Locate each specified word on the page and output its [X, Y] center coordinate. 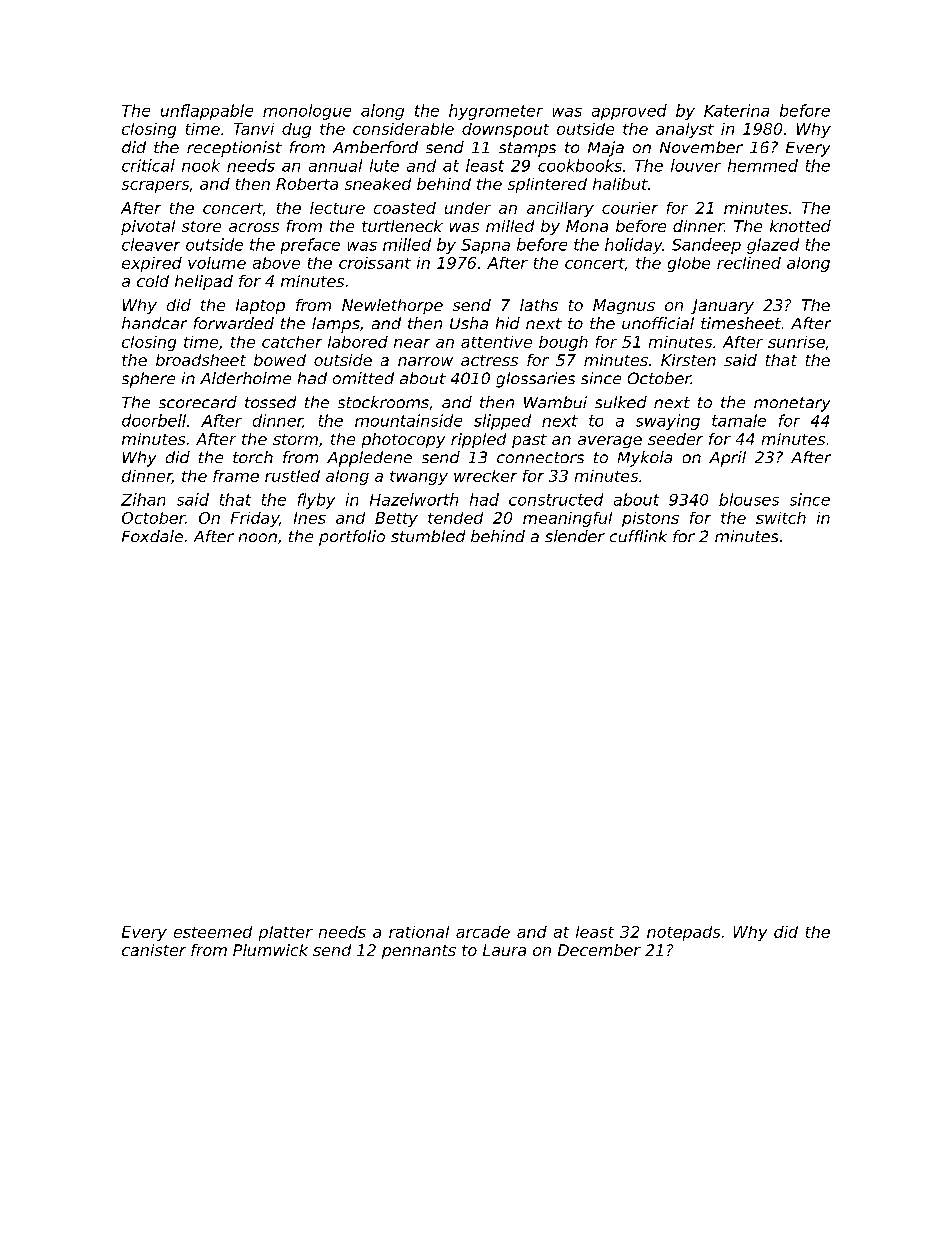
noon [258, 537]
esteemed [213, 932]
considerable [403, 129]
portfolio [352, 538]
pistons [650, 519]
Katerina [736, 110]
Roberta [307, 184]
